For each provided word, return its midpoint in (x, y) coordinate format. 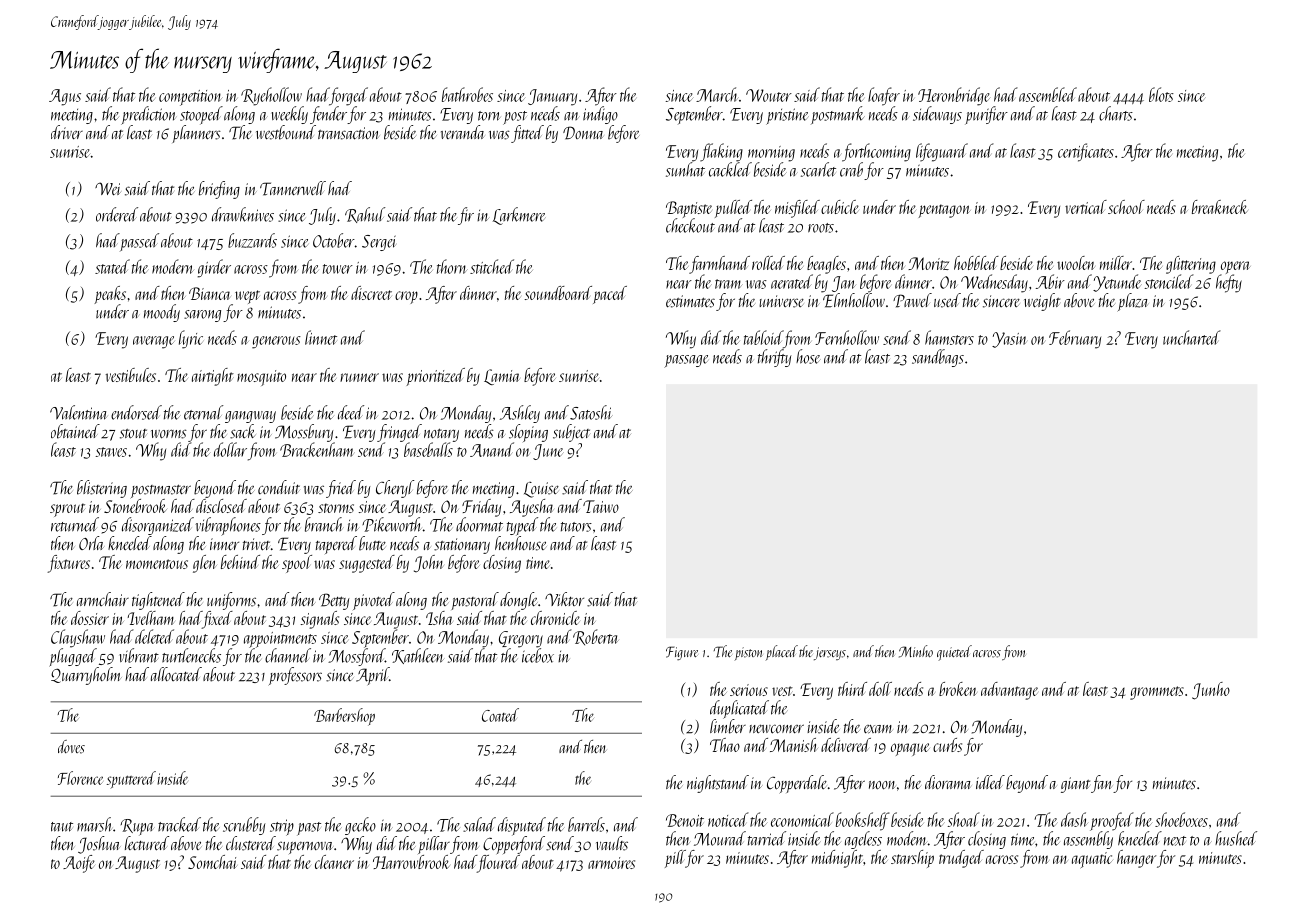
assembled (1048, 94)
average (154, 342)
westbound (286, 132)
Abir (1050, 281)
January (552, 97)
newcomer (776, 729)
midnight (837, 859)
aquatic (1092, 860)
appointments (280, 640)
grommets (1157, 693)
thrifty (775, 358)
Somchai (212, 862)
